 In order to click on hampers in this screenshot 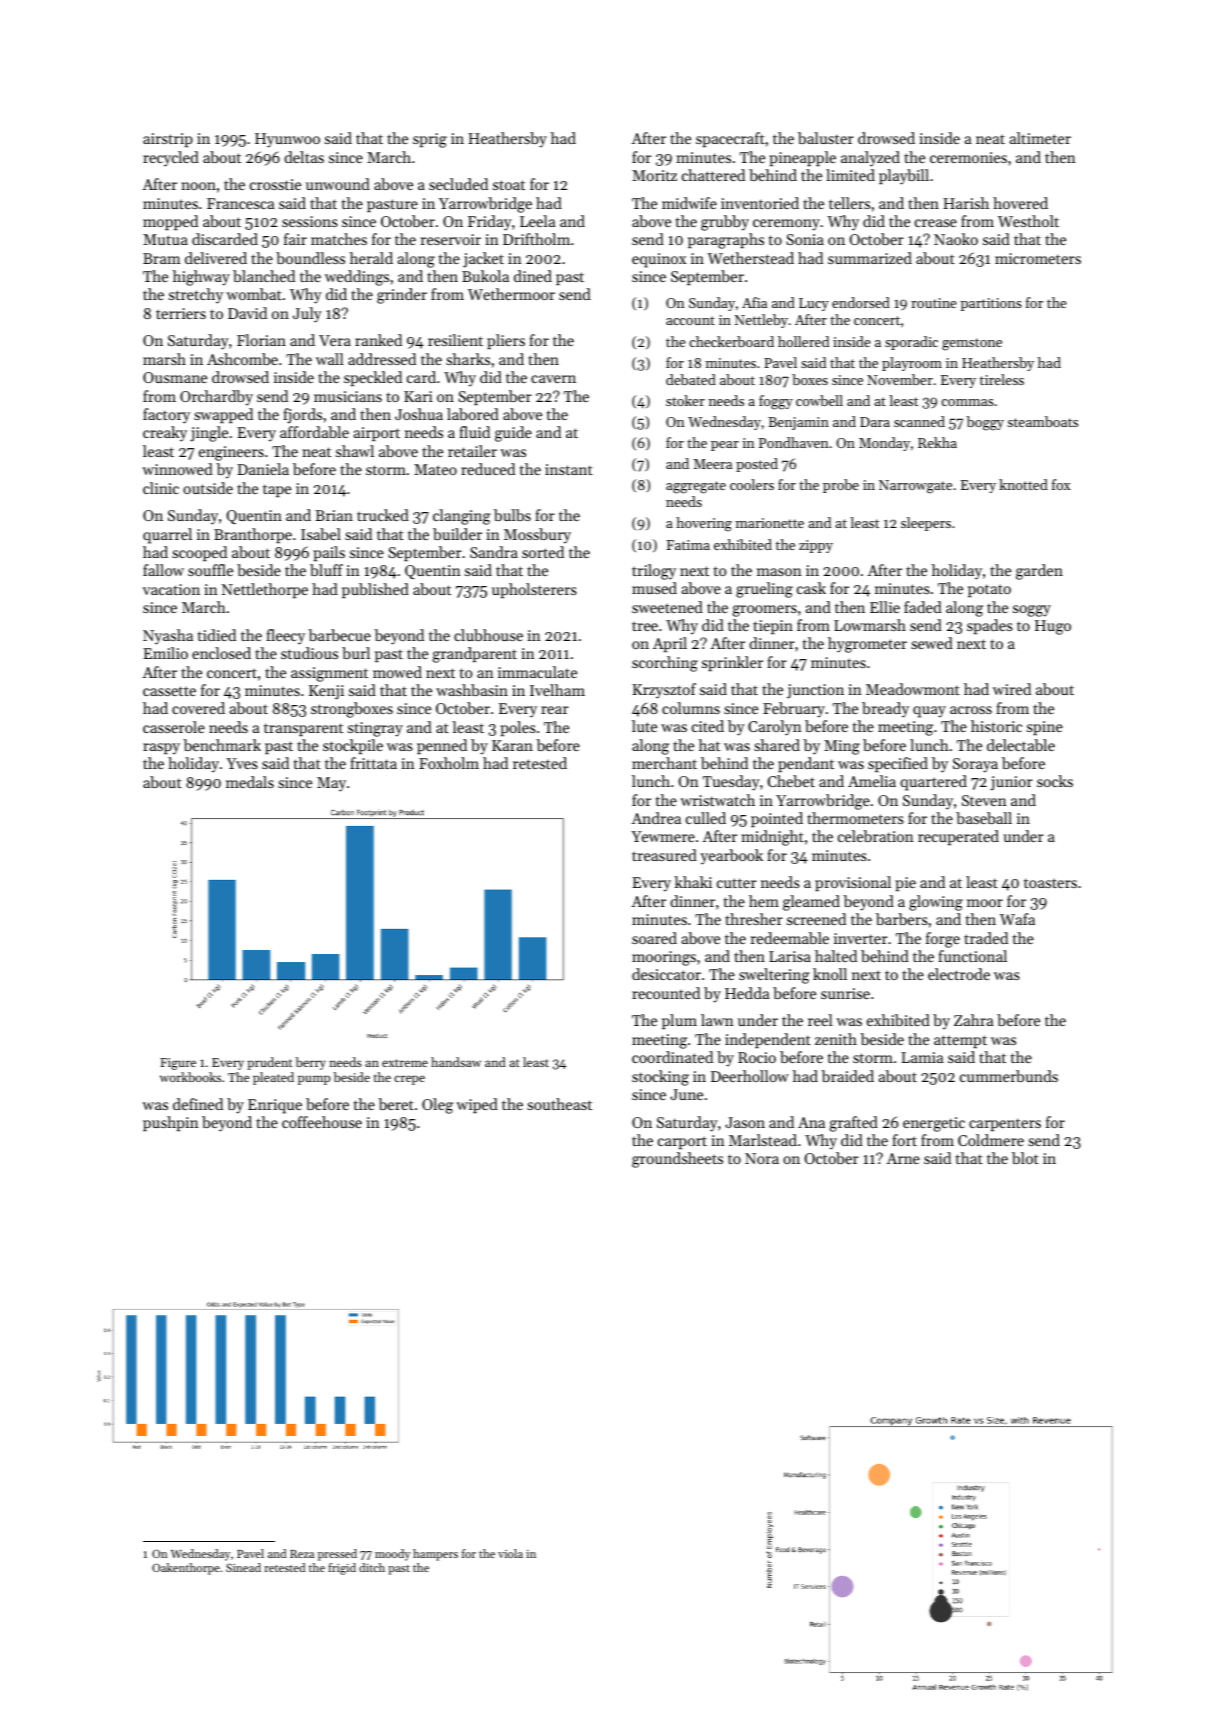, I will do `click(435, 1555)`.
